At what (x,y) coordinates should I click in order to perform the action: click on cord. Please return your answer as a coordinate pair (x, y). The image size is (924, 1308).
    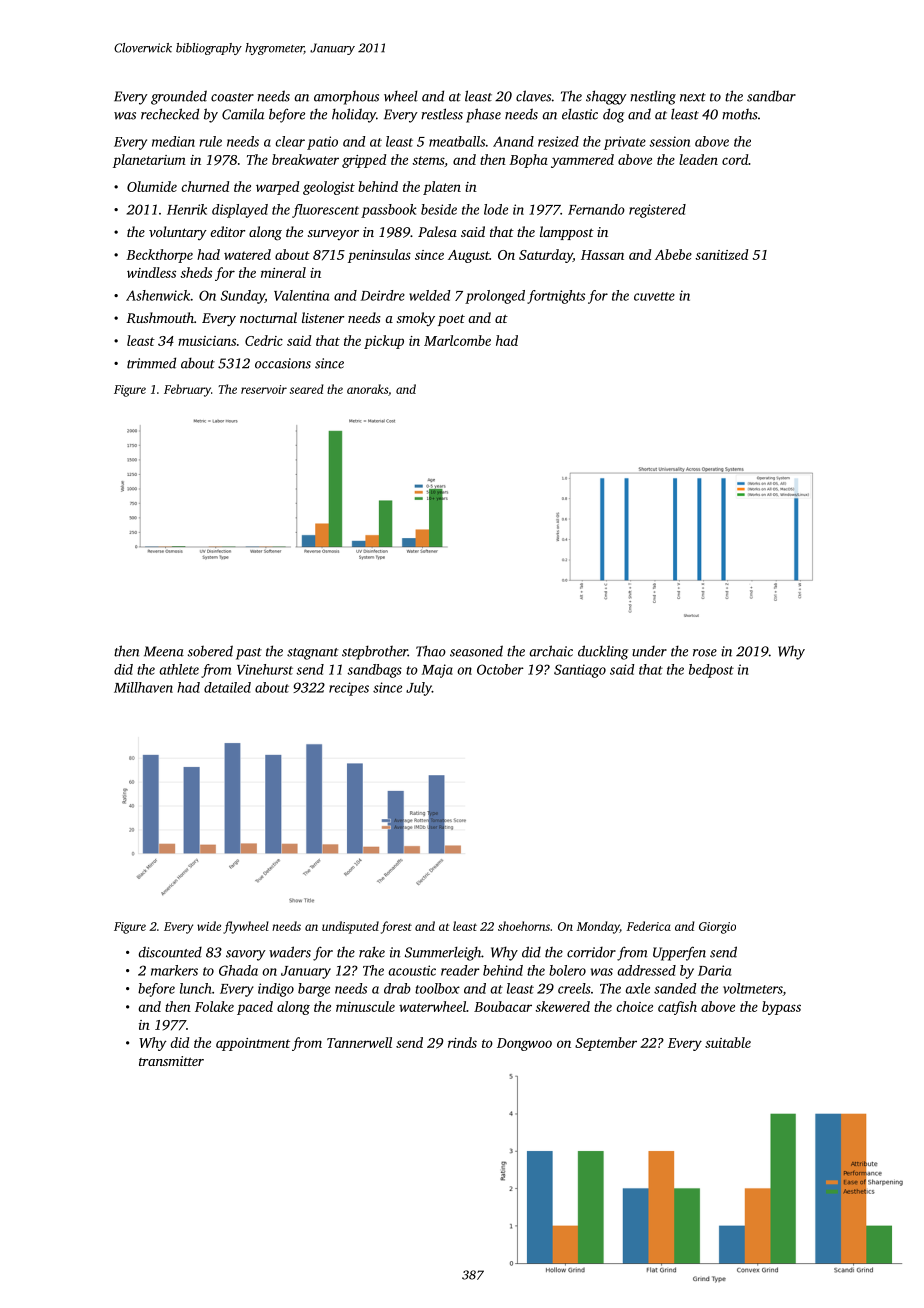
    Looking at the image, I should click on (735, 159).
